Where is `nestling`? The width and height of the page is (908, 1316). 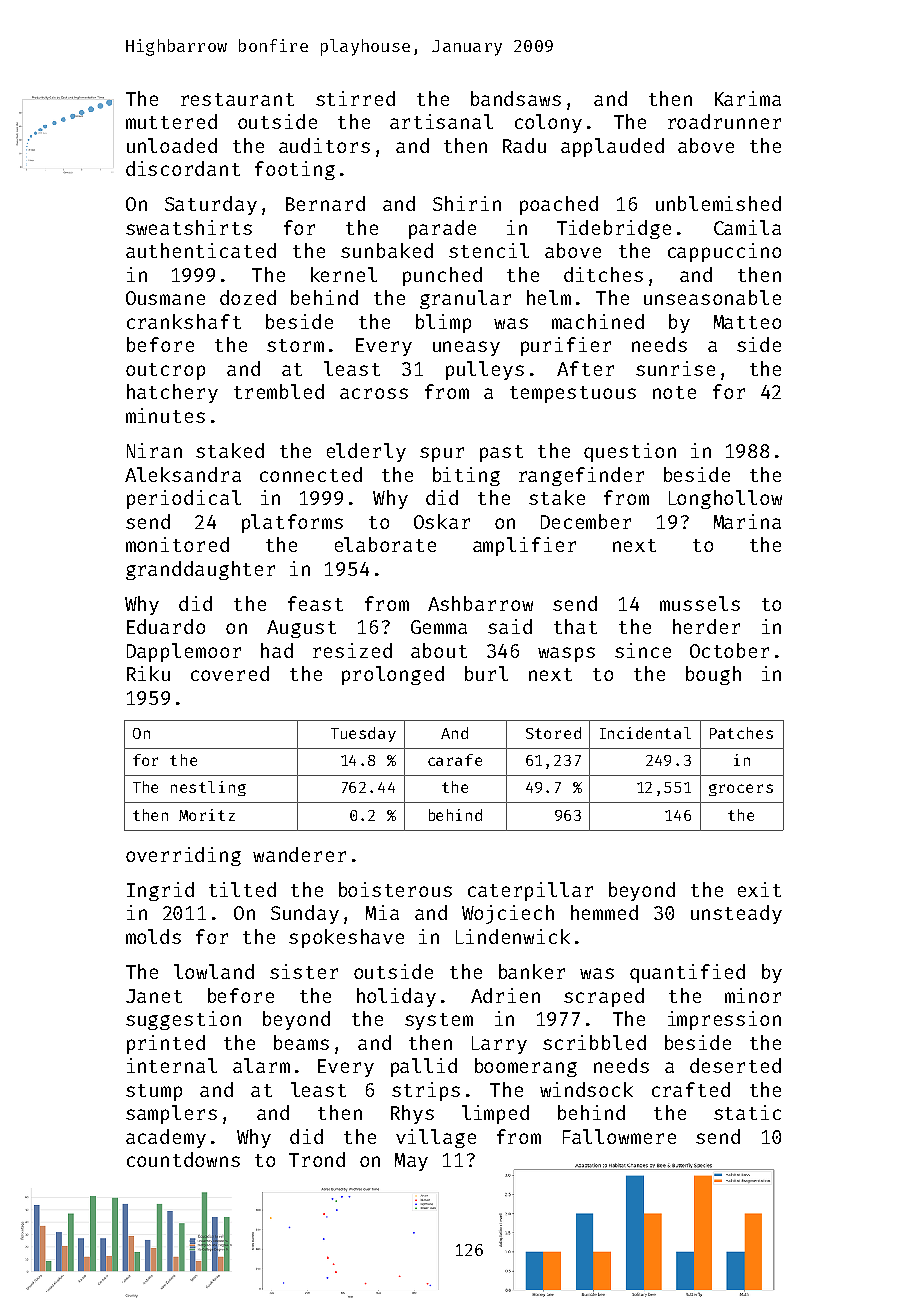 nestling is located at coordinates (208, 788).
